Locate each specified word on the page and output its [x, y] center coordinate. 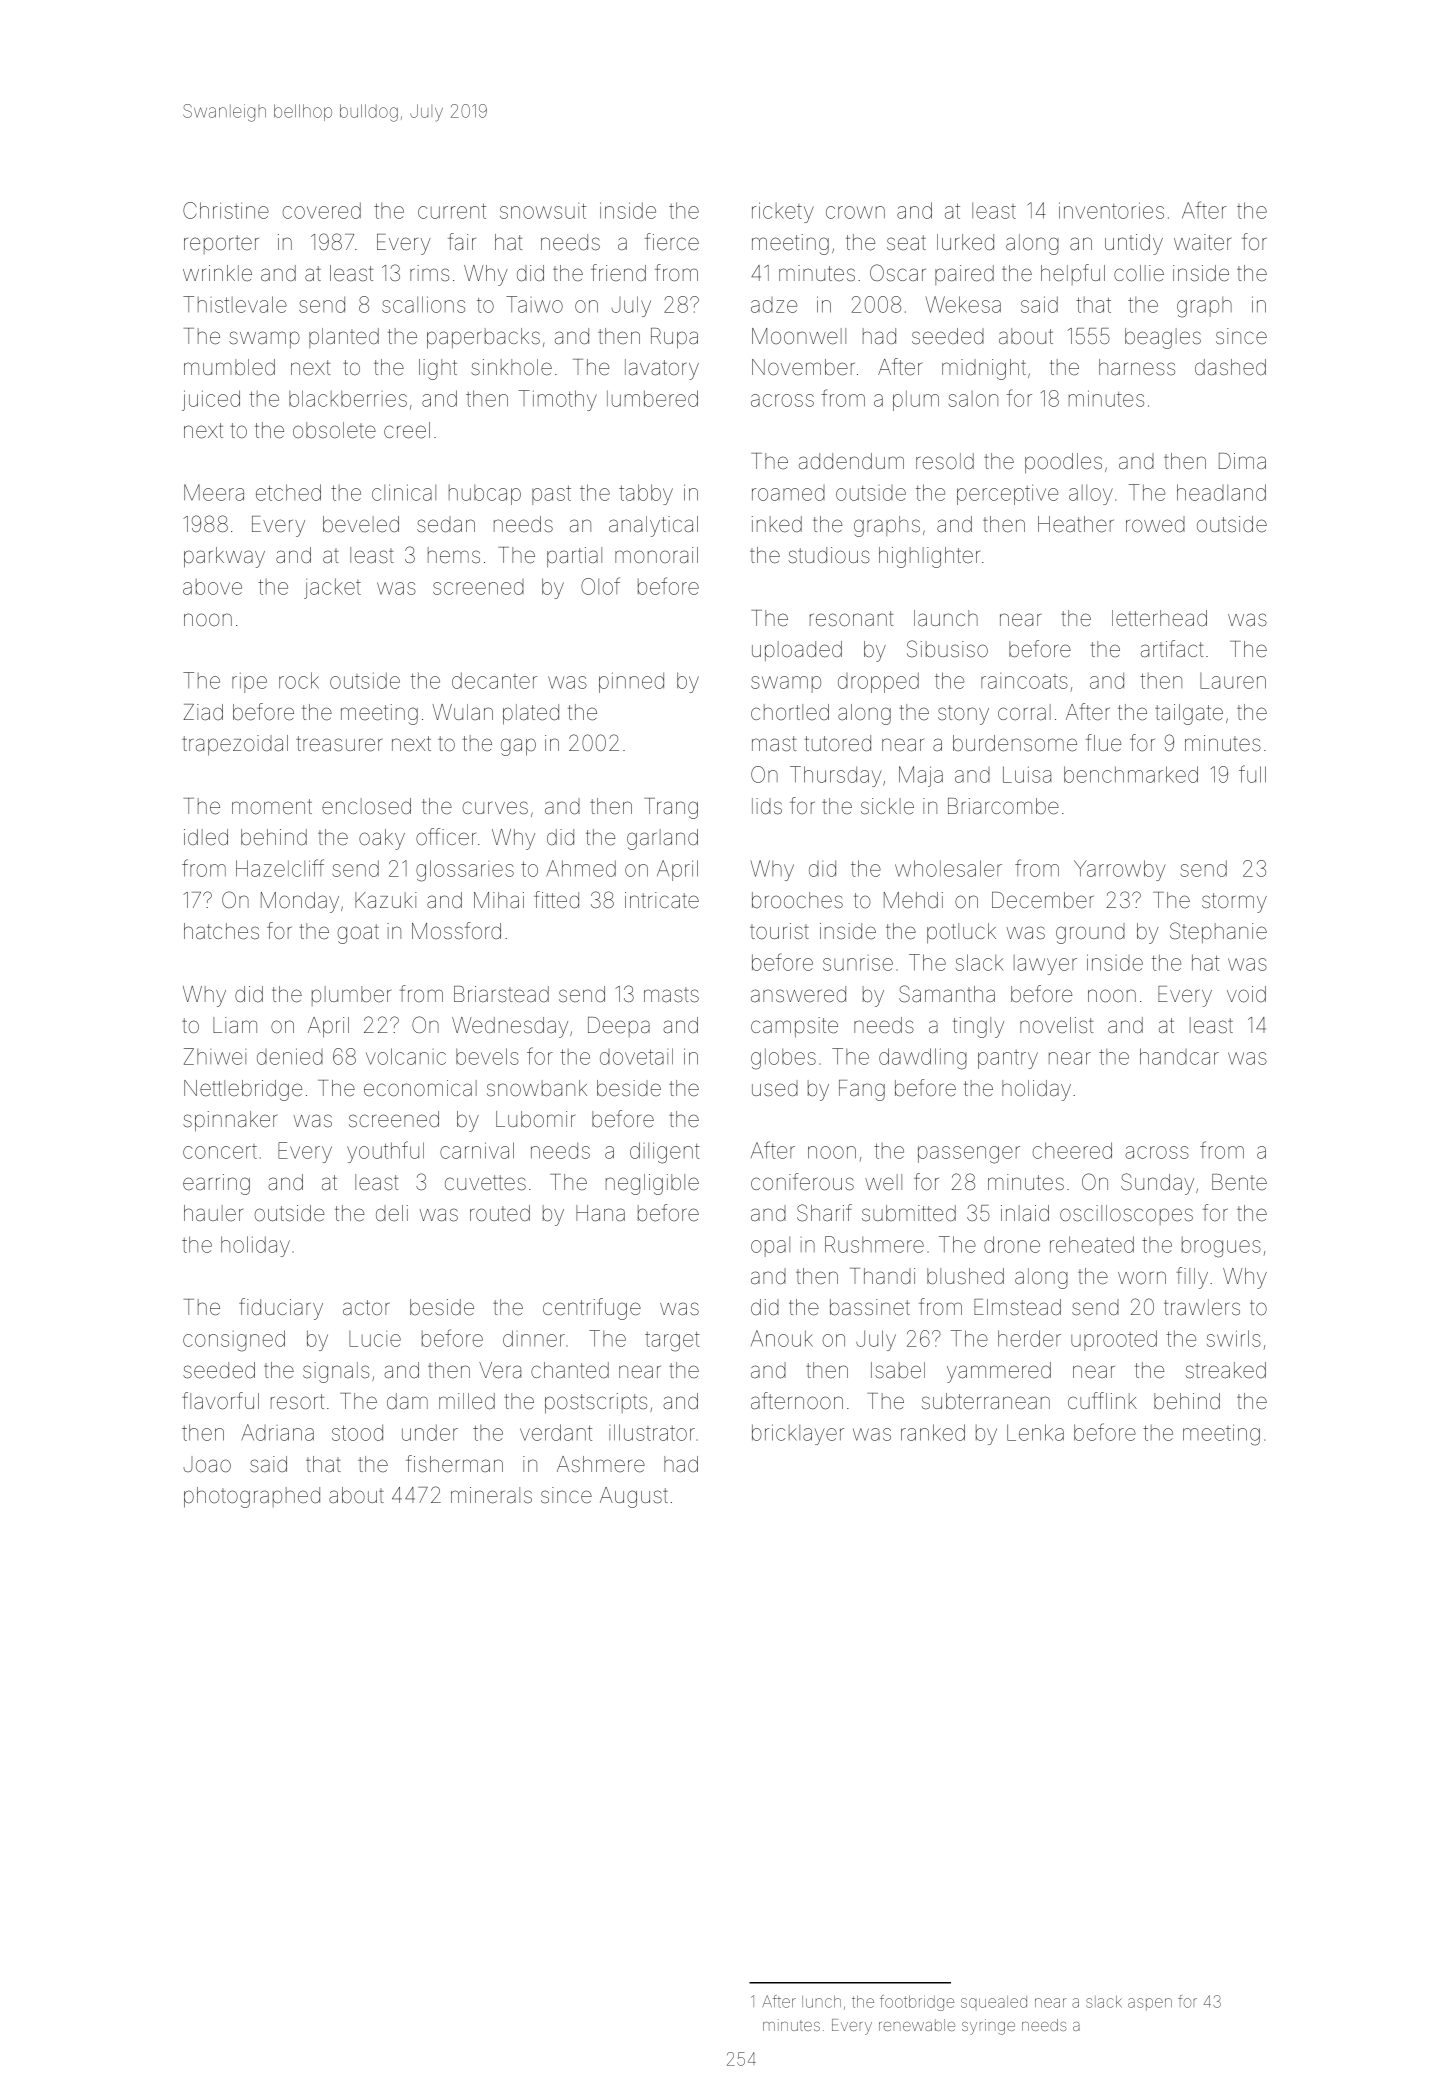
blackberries [348, 398]
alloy [1091, 495]
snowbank [537, 1088]
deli [392, 1213]
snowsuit [543, 211]
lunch [821, 2001]
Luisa [1027, 774]
